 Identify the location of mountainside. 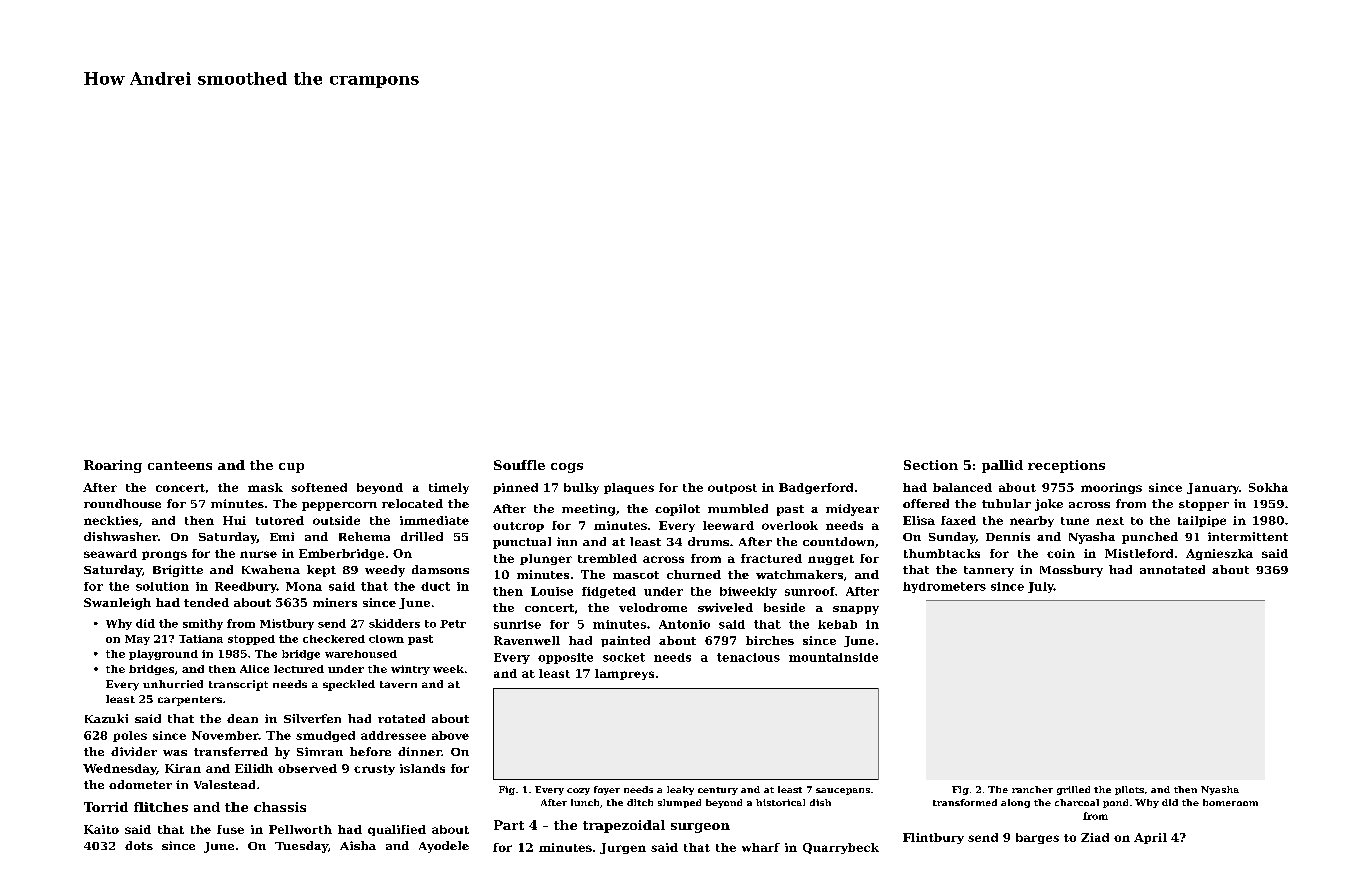
(833, 657).
